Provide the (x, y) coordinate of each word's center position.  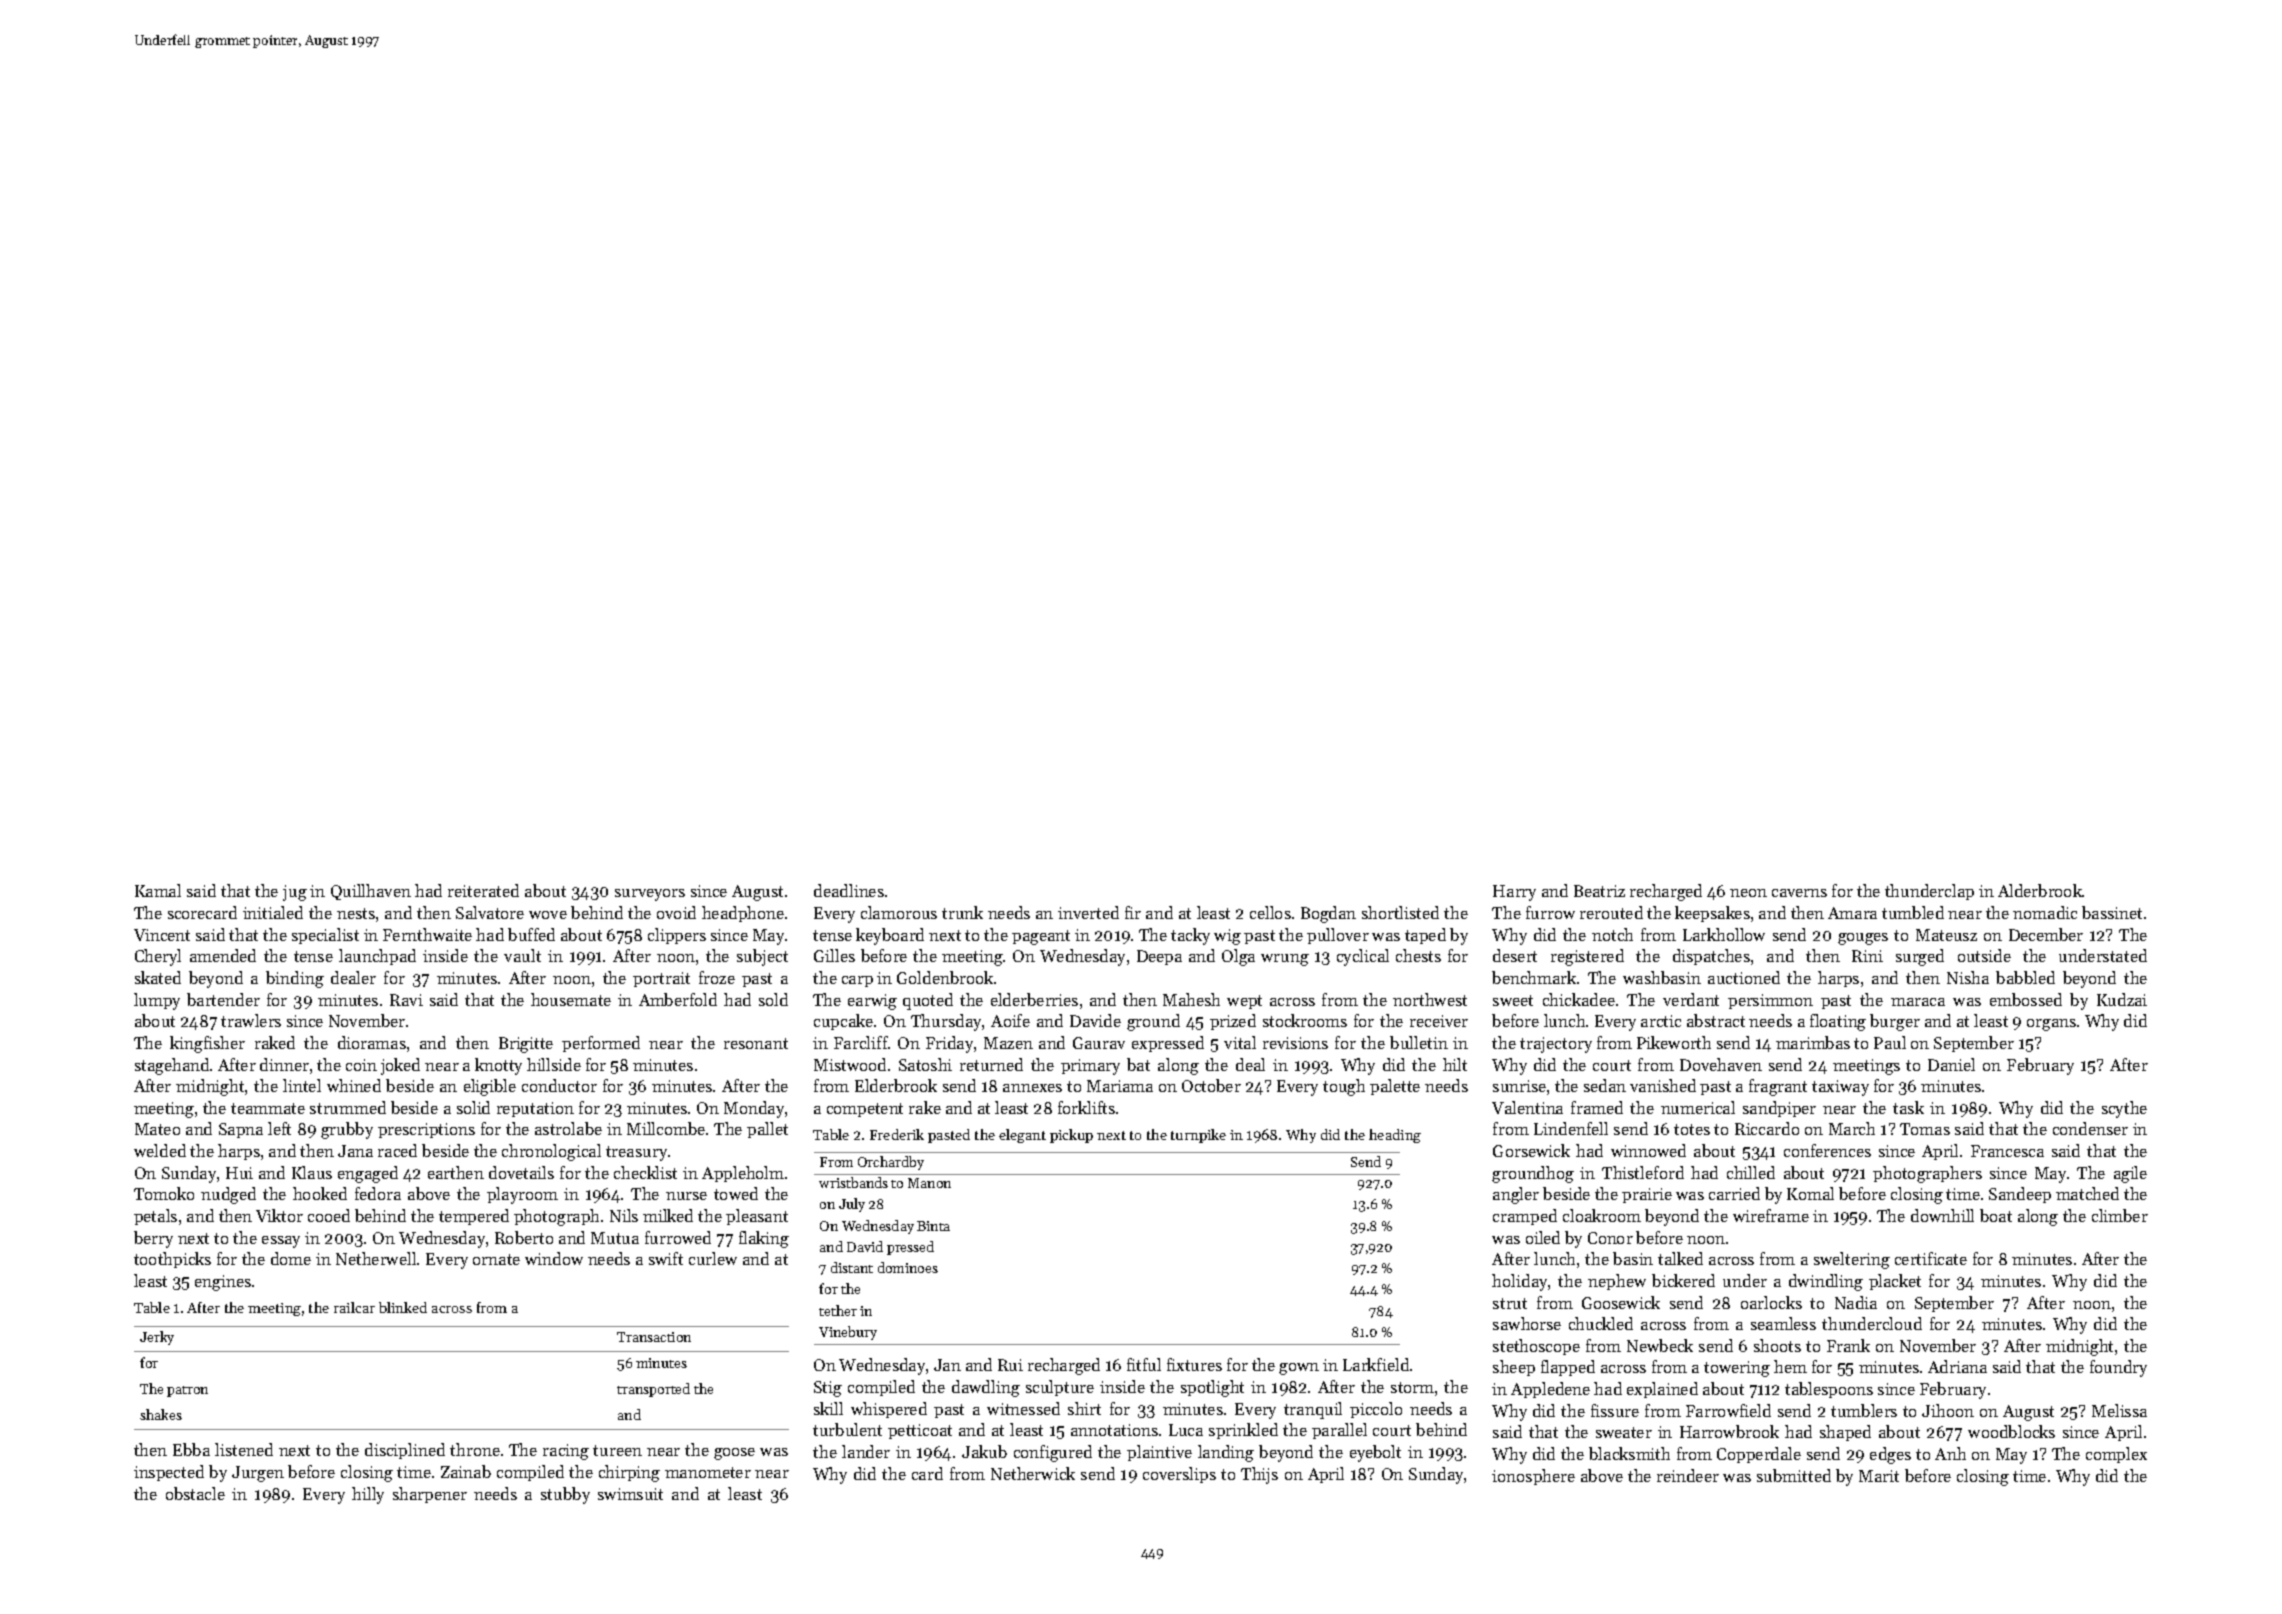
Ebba (191, 1449)
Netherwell (376, 1258)
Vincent (162, 935)
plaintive (1159, 1453)
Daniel (1951, 1064)
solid (473, 1107)
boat (1996, 1215)
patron (187, 1391)
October (1211, 1085)
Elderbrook (896, 1085)
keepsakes (1712, 914)
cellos (1270, 912)
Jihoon (1948, 1410)
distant (852, 1267)
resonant (756, 1043)
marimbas (1813, 1042)
